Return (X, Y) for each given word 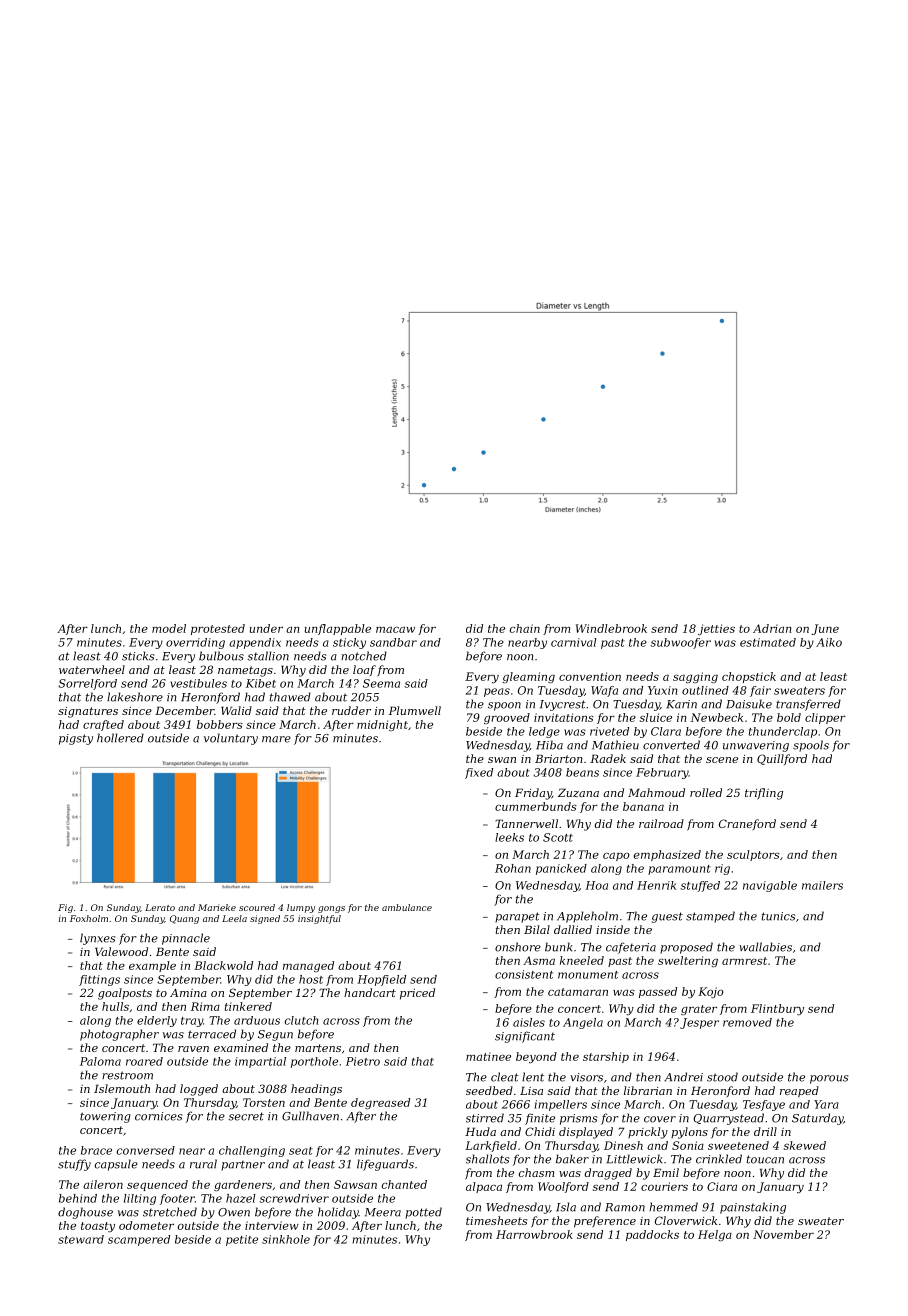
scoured (257, 907)
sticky (349, 643)
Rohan (513, 868)
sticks (138, 656)
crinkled (719, 1159)
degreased (380, 1103)
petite (242, 1240)
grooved (507, 718)
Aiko (829, 642)
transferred (808, 705)
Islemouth (122, 1088)
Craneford (747, 824)
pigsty (76, 739)
